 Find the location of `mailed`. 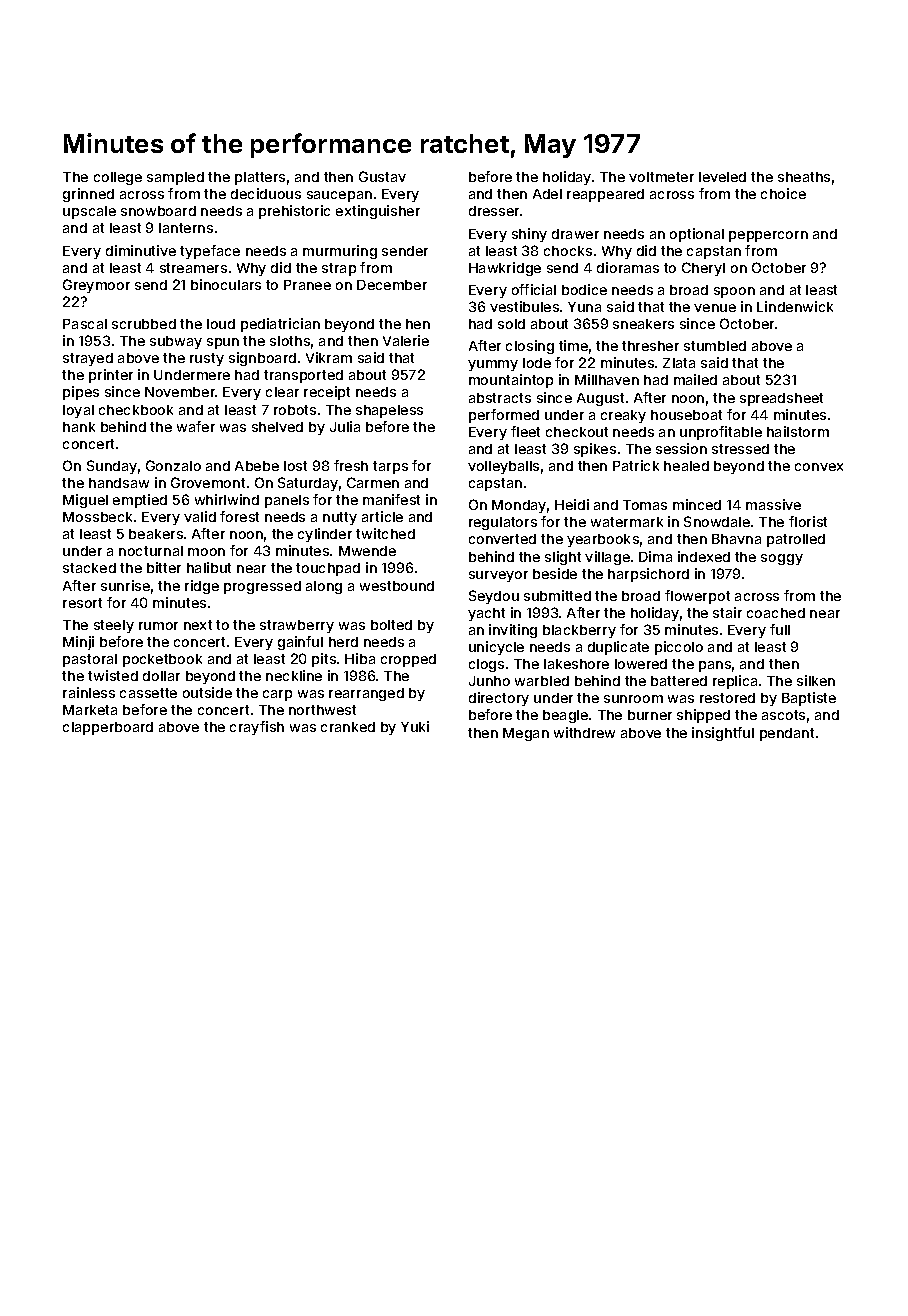

mailed is located at coordinates (695, 379).
